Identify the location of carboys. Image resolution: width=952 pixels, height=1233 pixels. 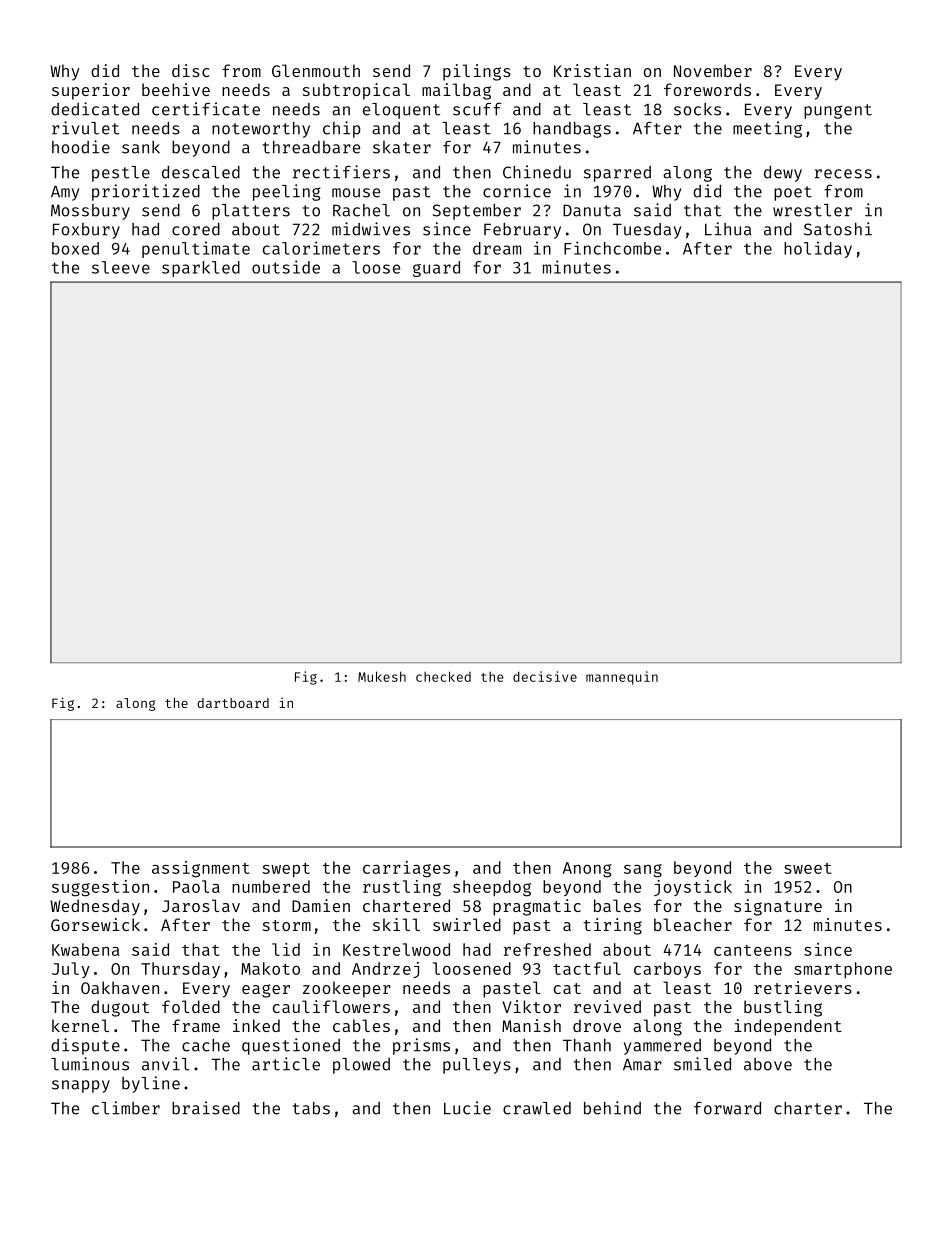
(667, 970).
